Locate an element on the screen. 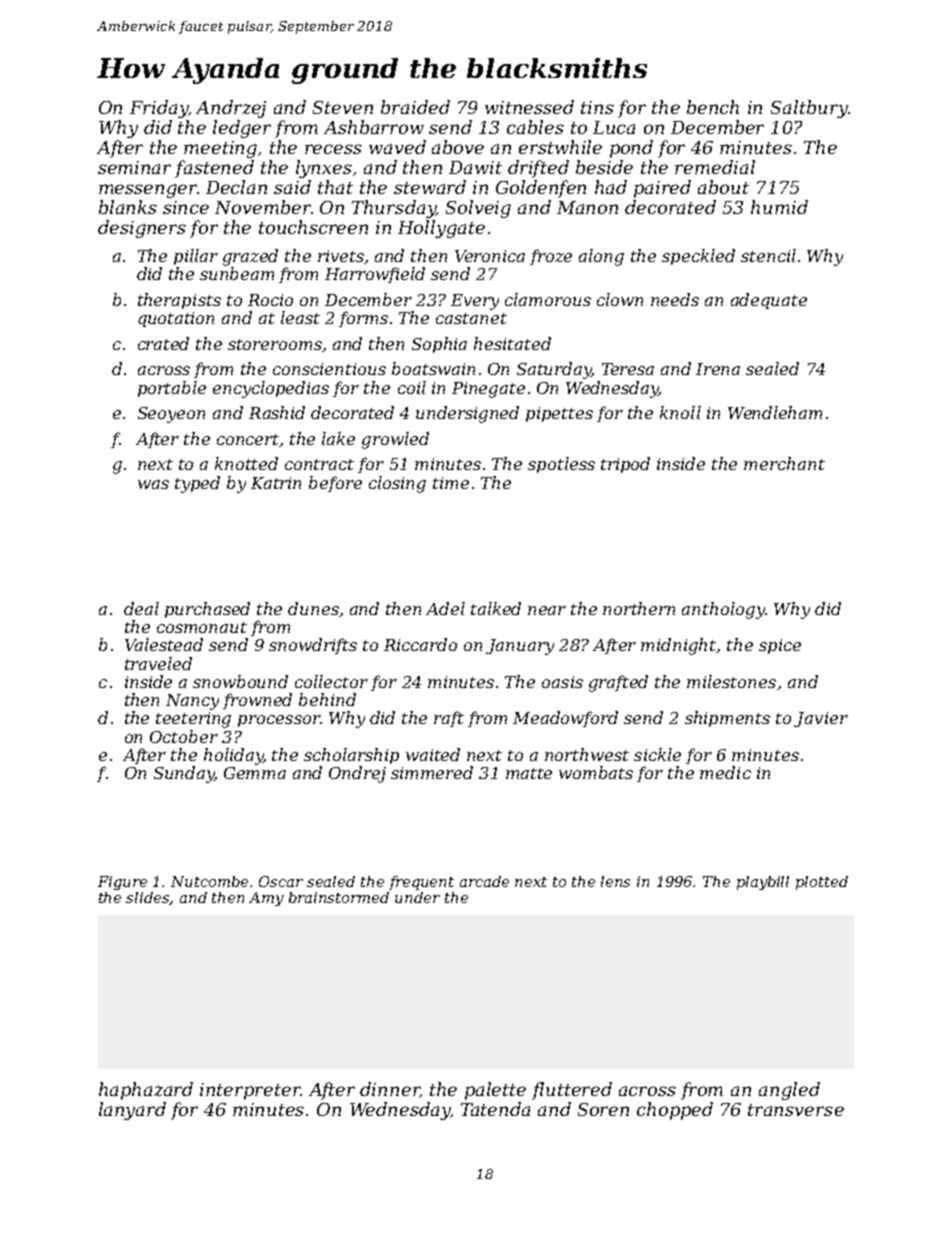 The width and height of the screenshot is (952, 1233). Teresa is located at coordinates (628, 369).
